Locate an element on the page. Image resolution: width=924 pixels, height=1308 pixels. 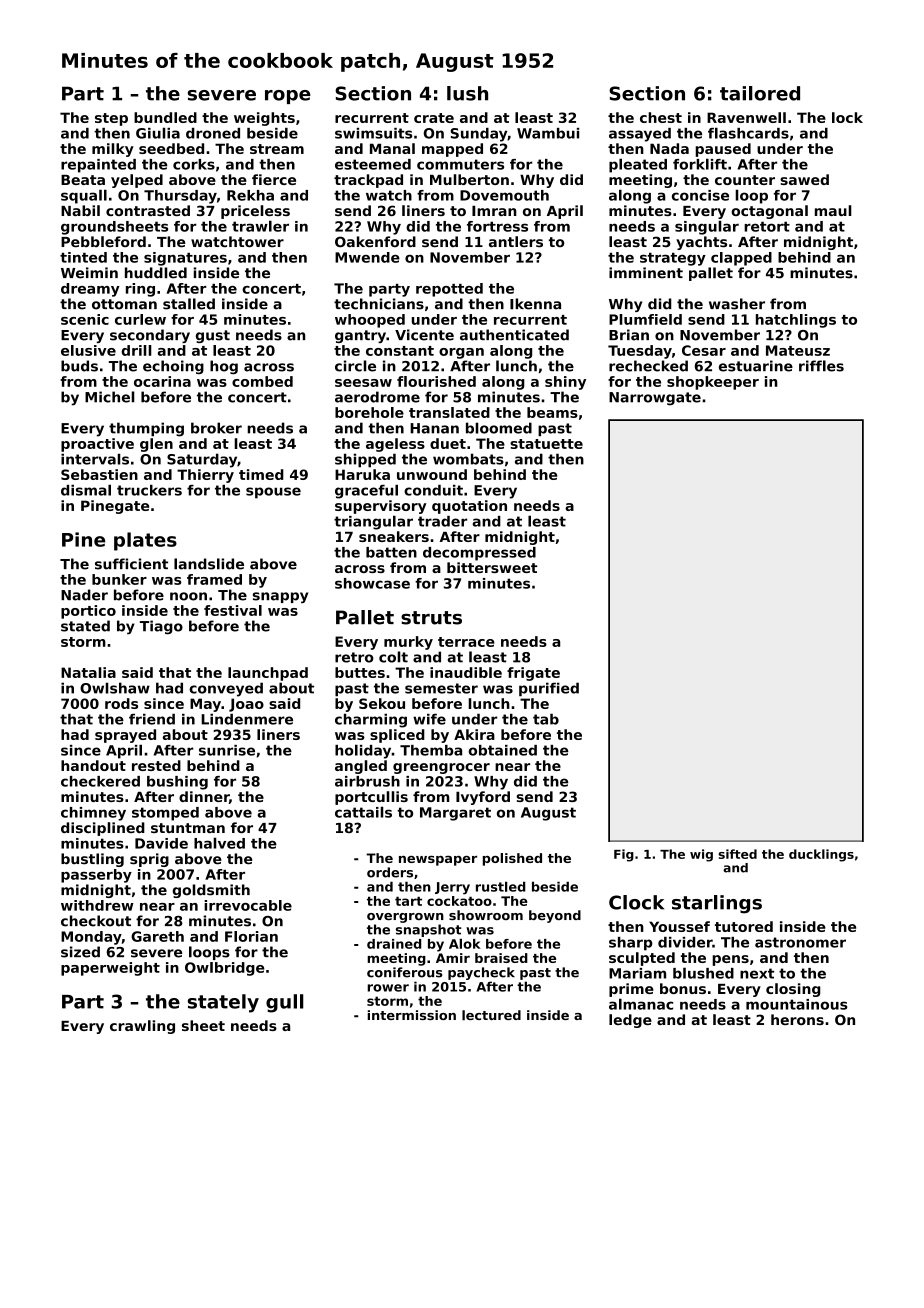
priceless is located at coordinates (255, 212).
